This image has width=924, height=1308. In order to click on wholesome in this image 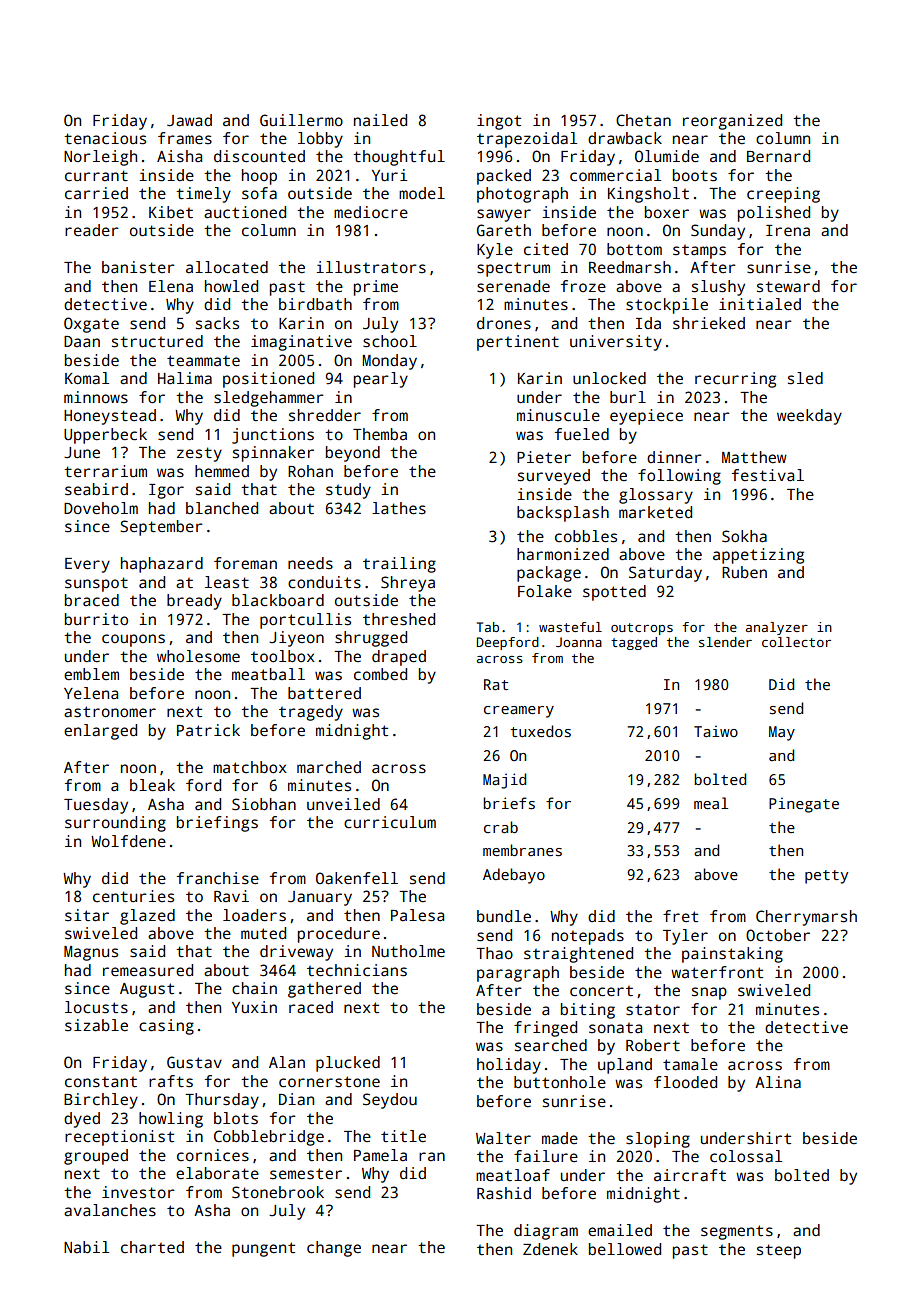, I will do `click(198, 656)`.
